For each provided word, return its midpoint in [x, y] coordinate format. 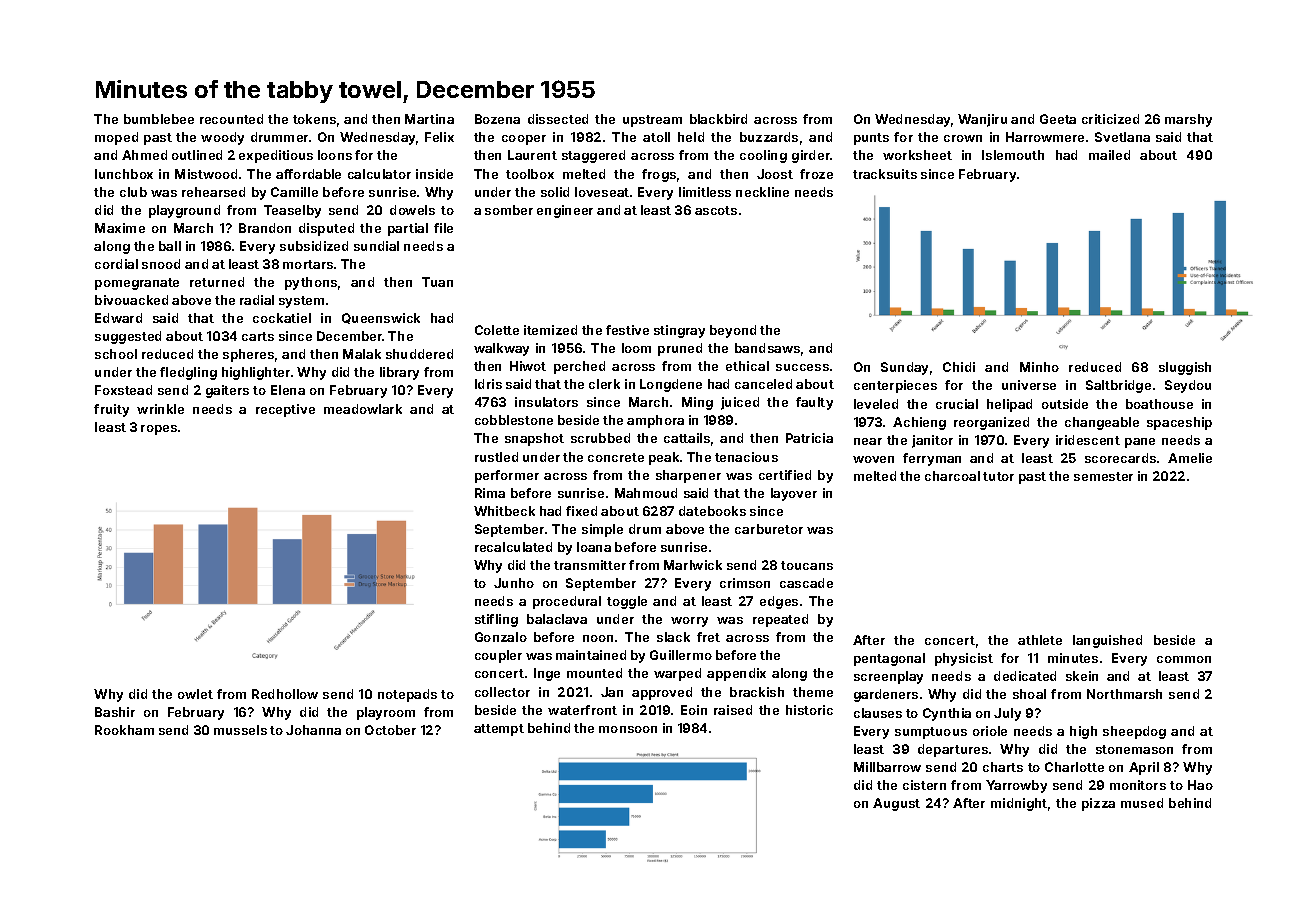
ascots [716, 210]
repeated [780, 620]
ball [170, 246]
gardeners [886, 695]
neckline [762, 192]
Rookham [124, 730]
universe [1029, 385]
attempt [499, 730]
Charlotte [1074, 767]
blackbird [718, 119]
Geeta [1058, 119]
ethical [747, 366]
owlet [195, 694]
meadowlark [363, 409]
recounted [231, 119]
